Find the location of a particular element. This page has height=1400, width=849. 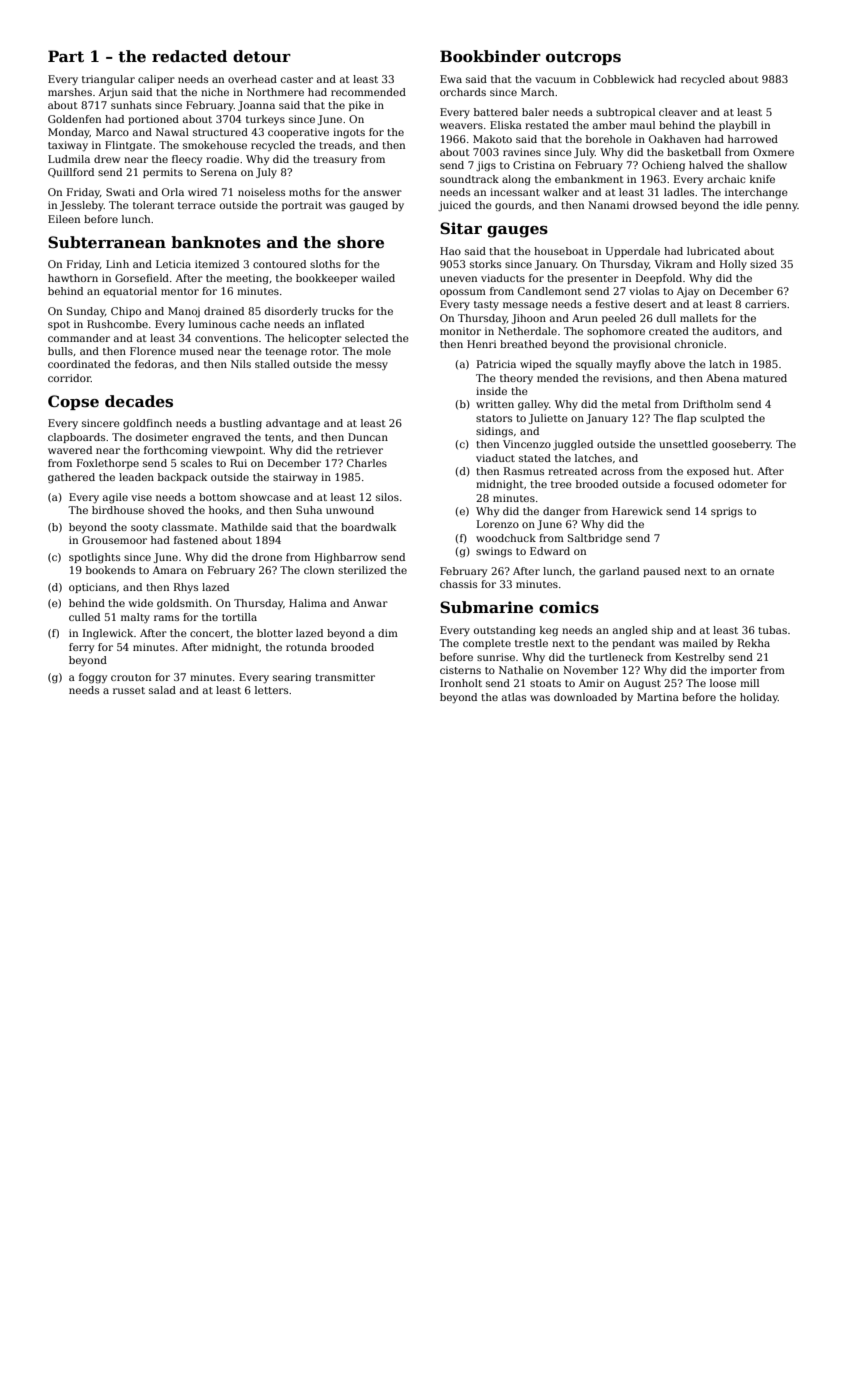

lubricated is located at coordinates (713, 251).
